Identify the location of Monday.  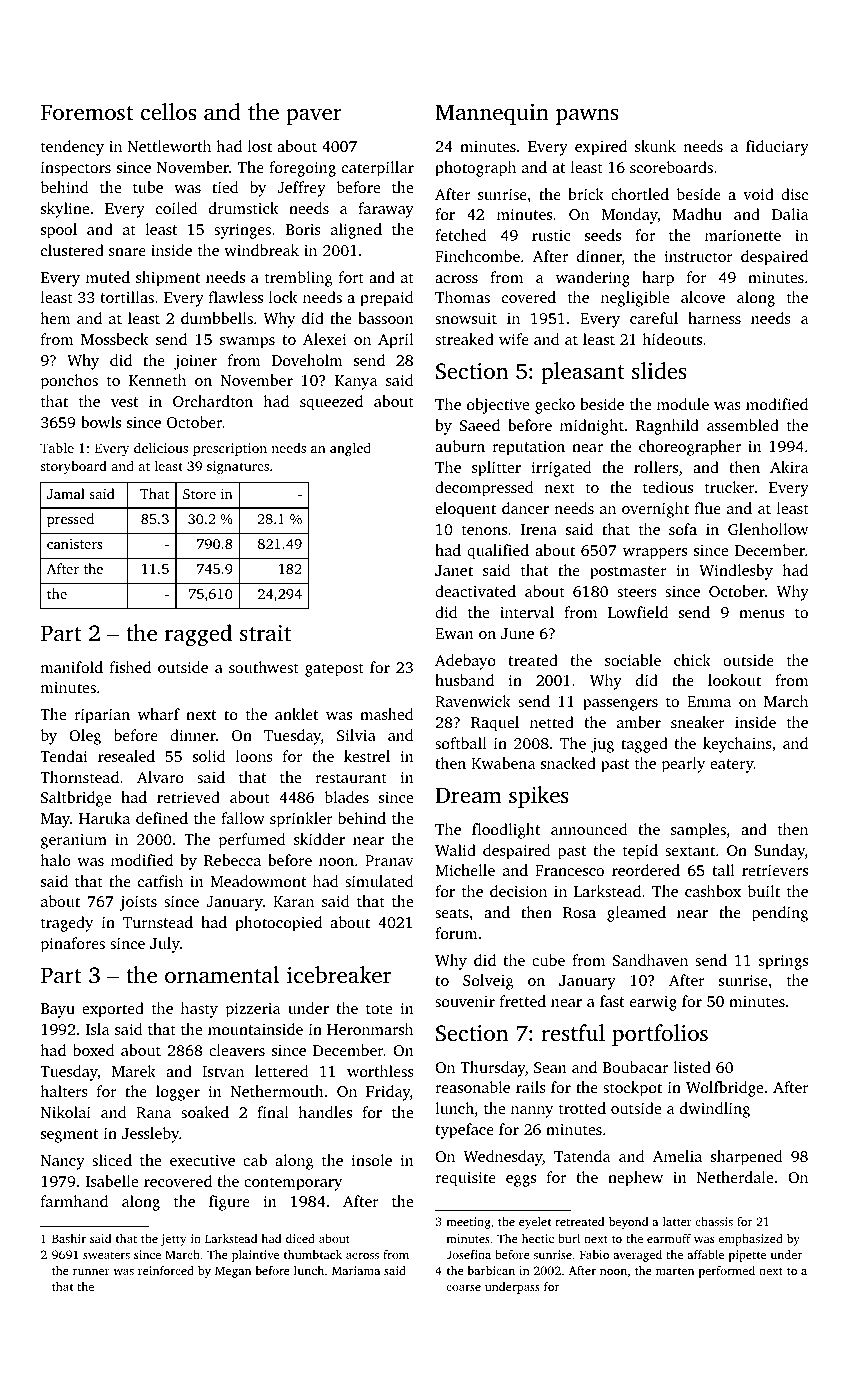
(630, 216).
